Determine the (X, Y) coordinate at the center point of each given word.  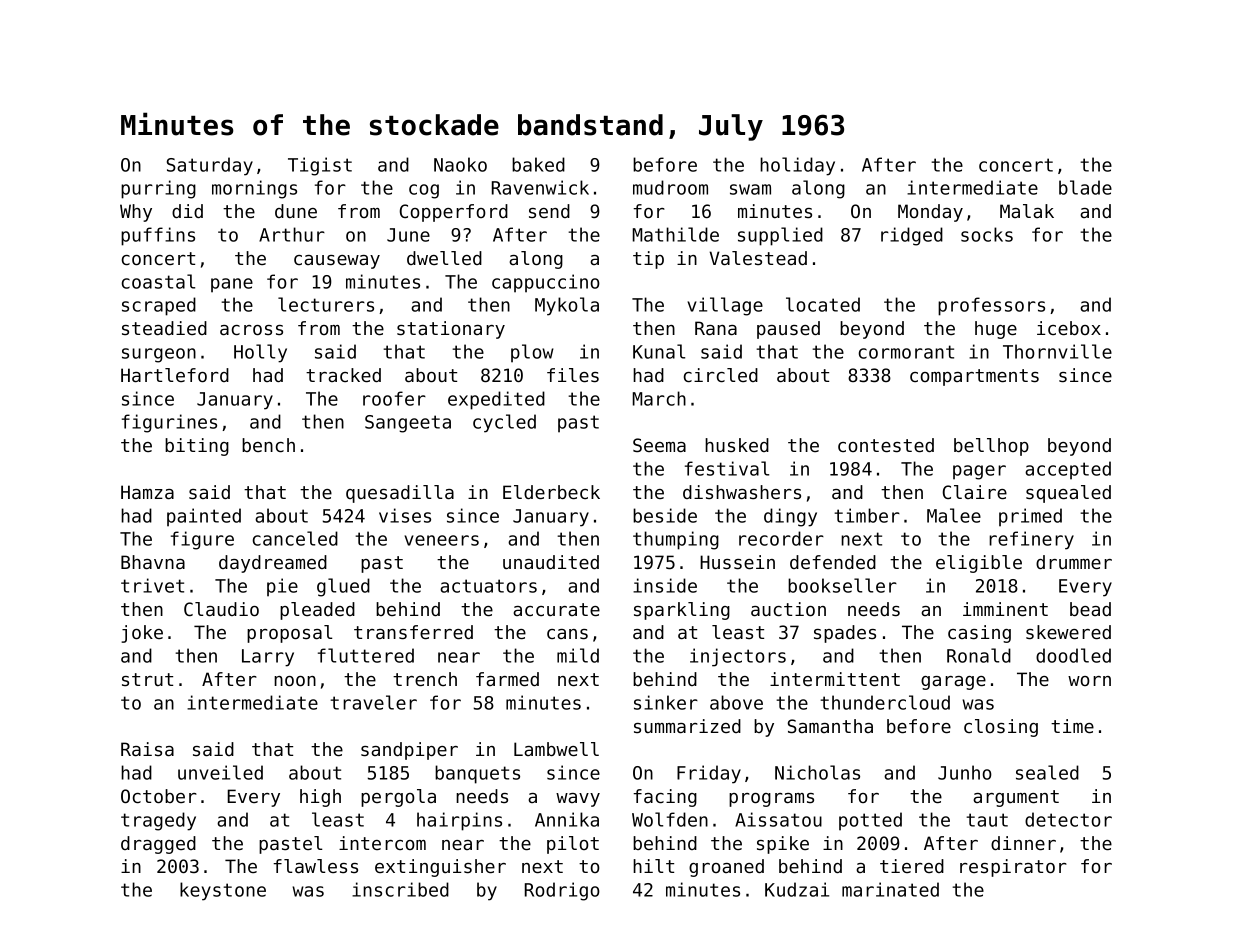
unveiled (220, 772)
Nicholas (817, 772)
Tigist (320, 166)
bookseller (842, 585)
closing (1001, 728)
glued (343, 587)
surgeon (159, 355)
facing (665, 798)
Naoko (460, 164)
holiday (797, 166)
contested (886, 445)
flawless (315, 866)
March (659, 398)
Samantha (830, 726)
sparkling (682, 611)
